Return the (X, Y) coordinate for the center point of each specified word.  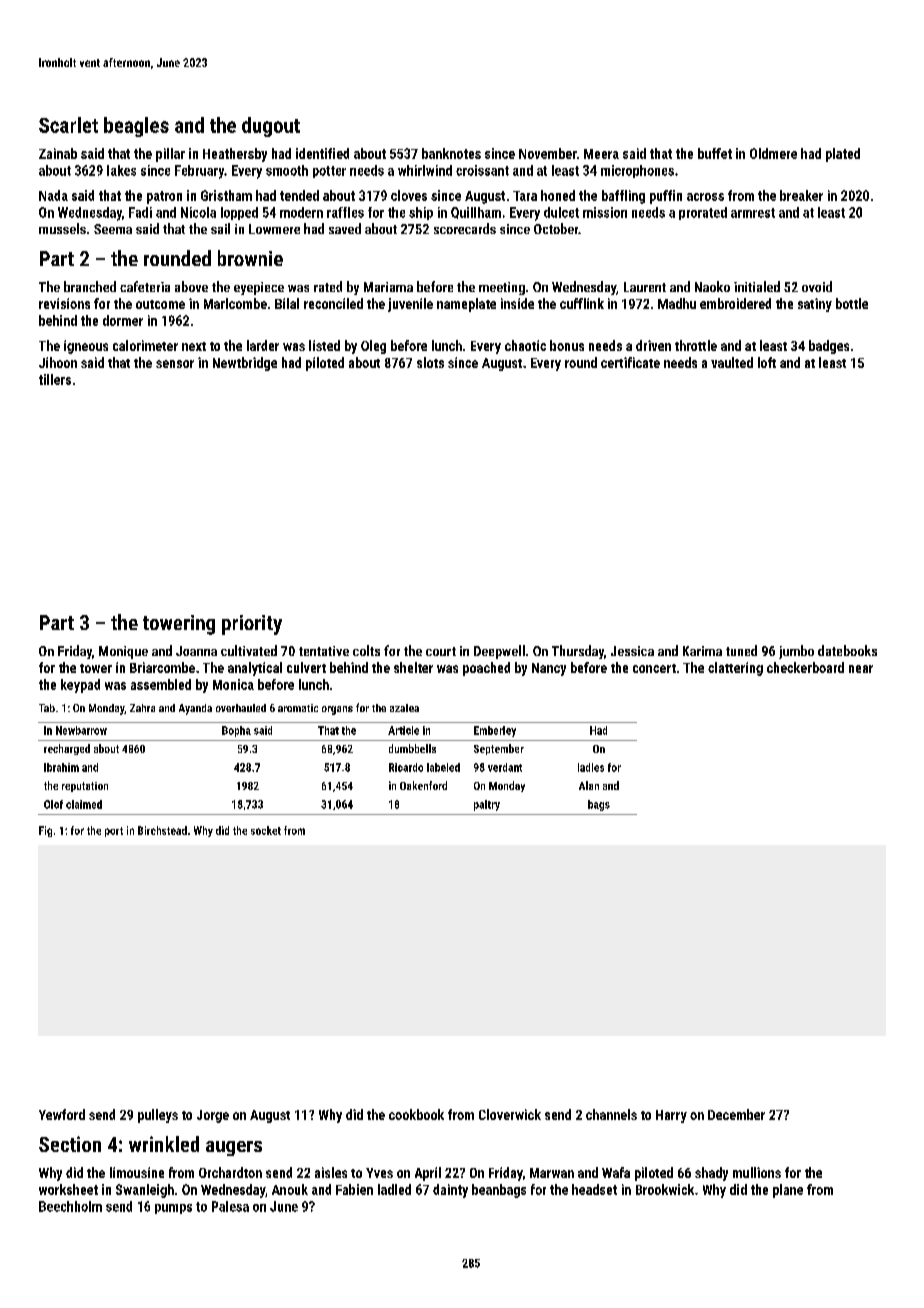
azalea (404, 708)
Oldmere (773, 153)
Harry (671, 1116)
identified (322, 153)
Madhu (677, 303)
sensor (175, 364)
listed (324, 345)
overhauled (241, 708)
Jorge (213, 1116)
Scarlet (68, 125)
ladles (591, 767)
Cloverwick (510, 1114)
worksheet (68, 1189)
